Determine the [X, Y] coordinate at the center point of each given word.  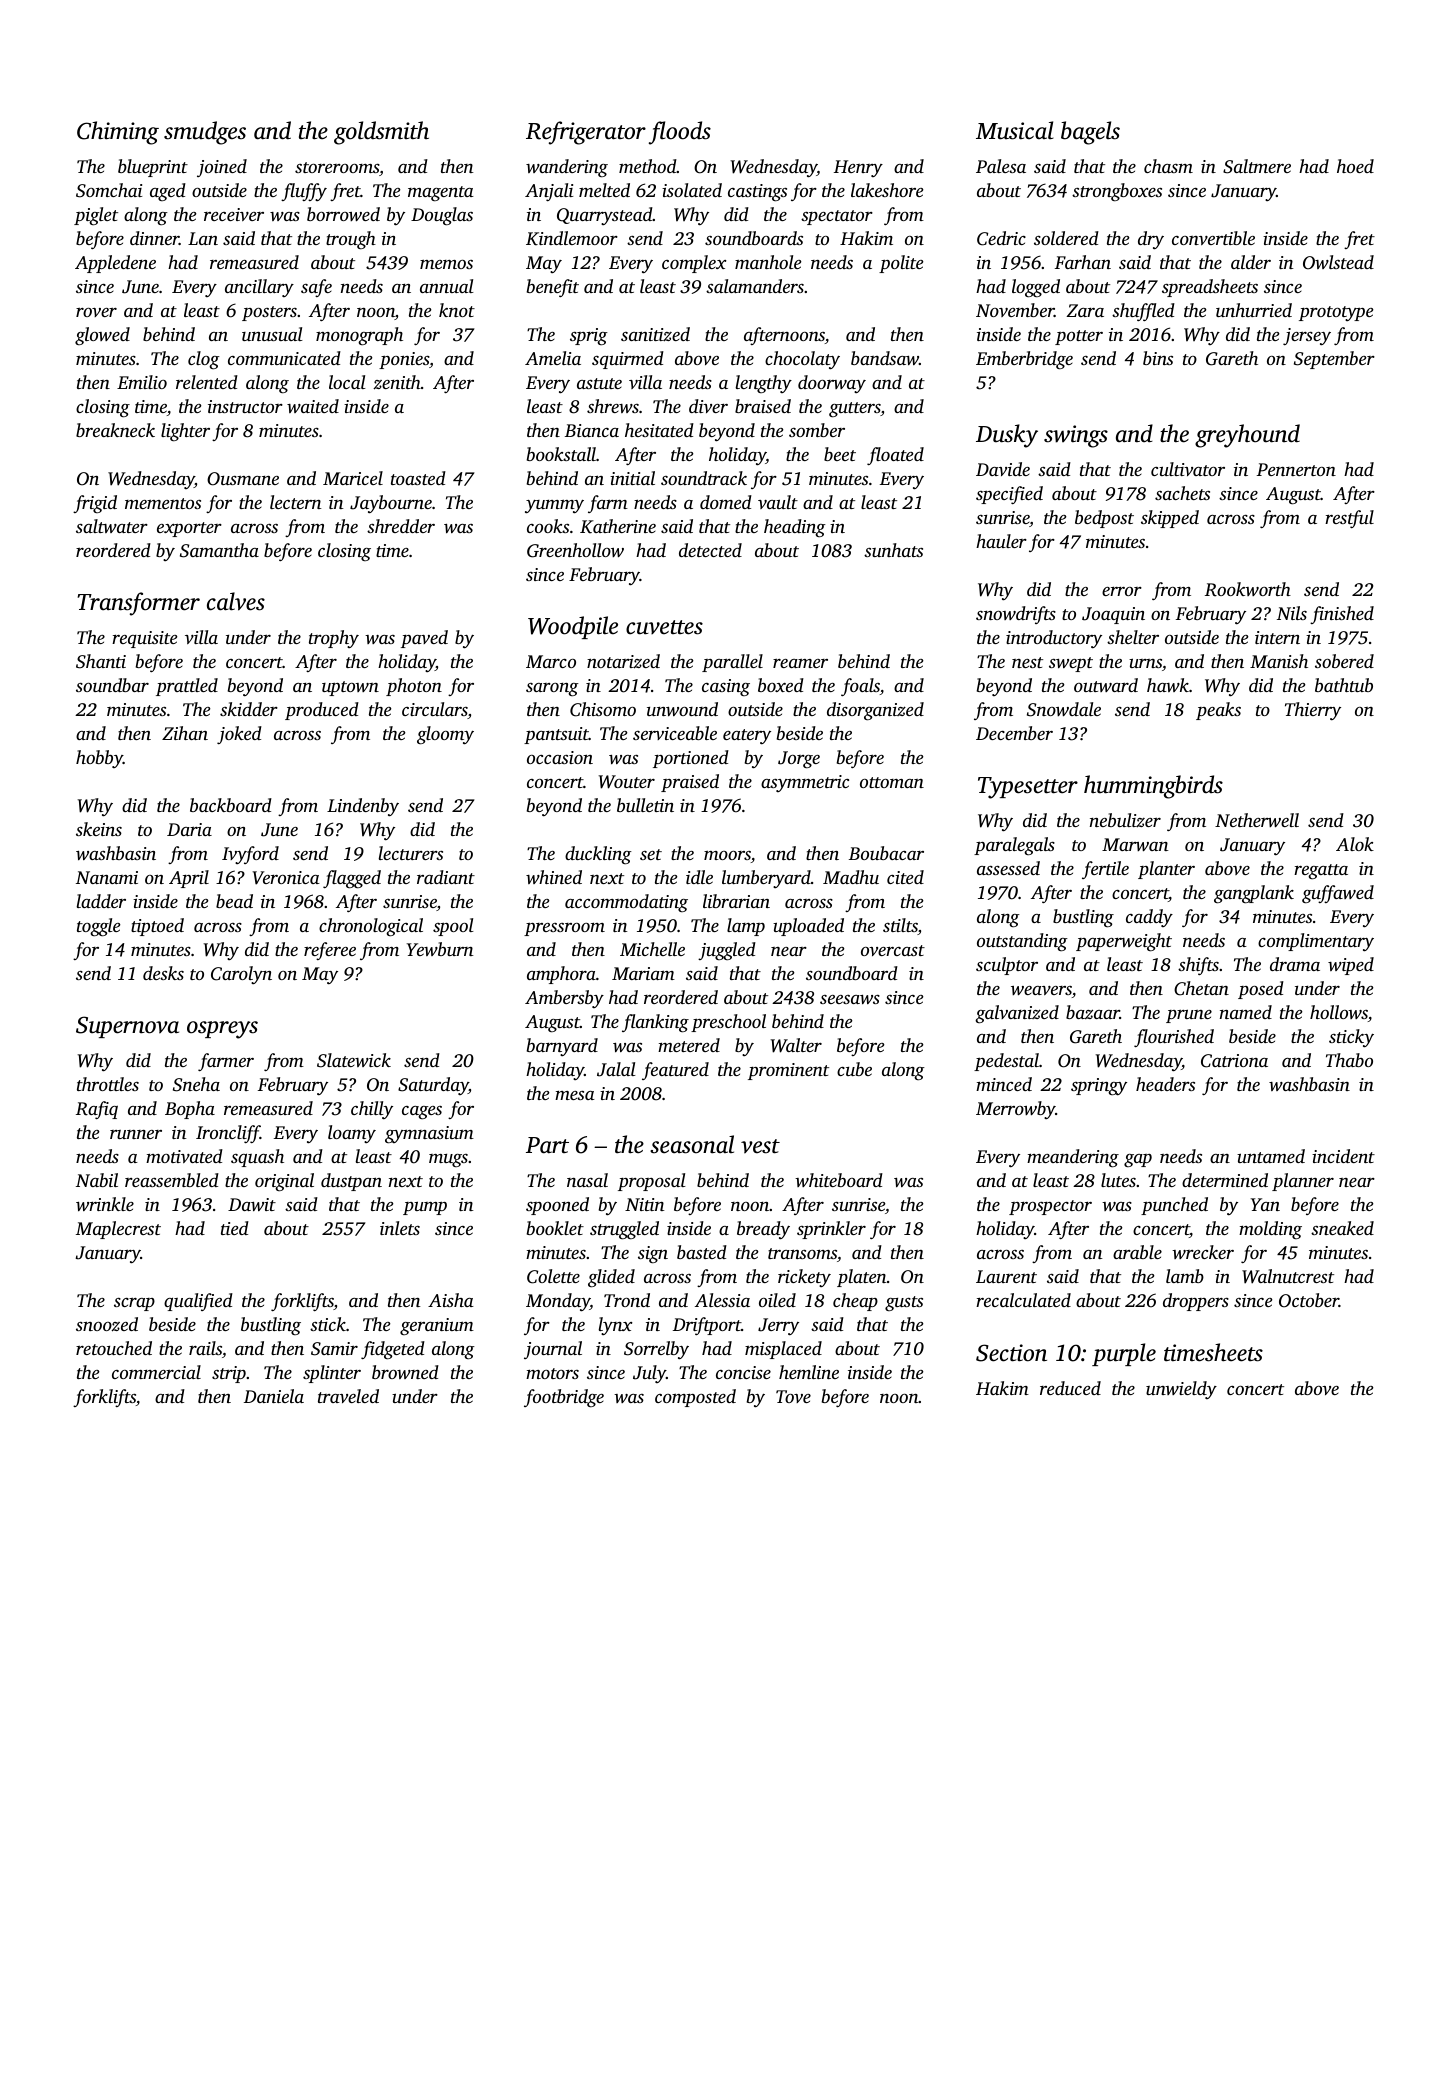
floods [680, 133]
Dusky [1007, 436]
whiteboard [839, 1180]
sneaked [1342, 1228]
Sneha [196, 1084]
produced [322, 711]
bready [763, 1230]
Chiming [118, 133]
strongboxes [1117, 192]
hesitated [659, 430]
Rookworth [1248, 589]
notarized [623, 661]
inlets [400, 1228]
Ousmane [243, 479]
